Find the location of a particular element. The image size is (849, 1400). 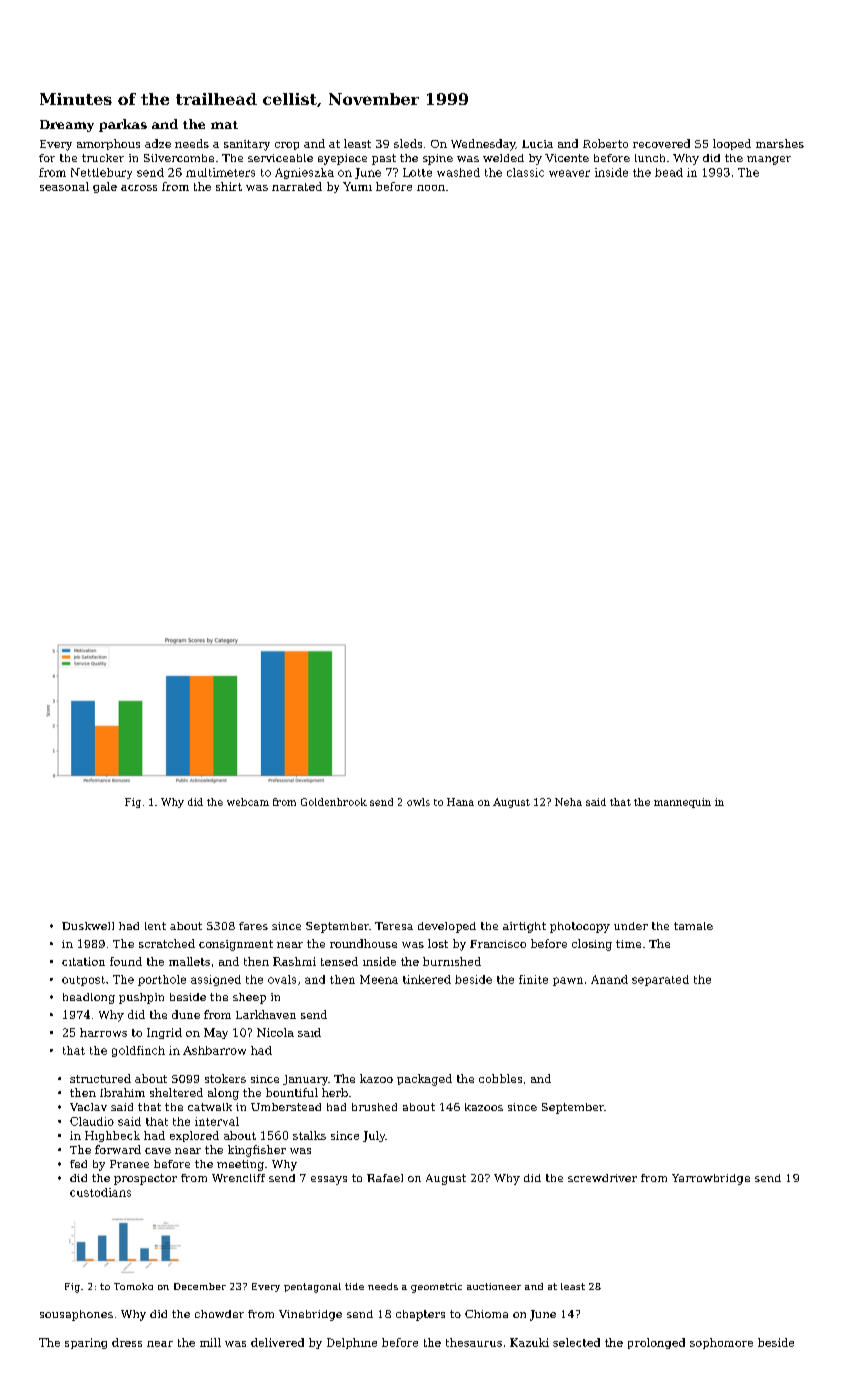

mannequin is located at coordinates (682, 803).
